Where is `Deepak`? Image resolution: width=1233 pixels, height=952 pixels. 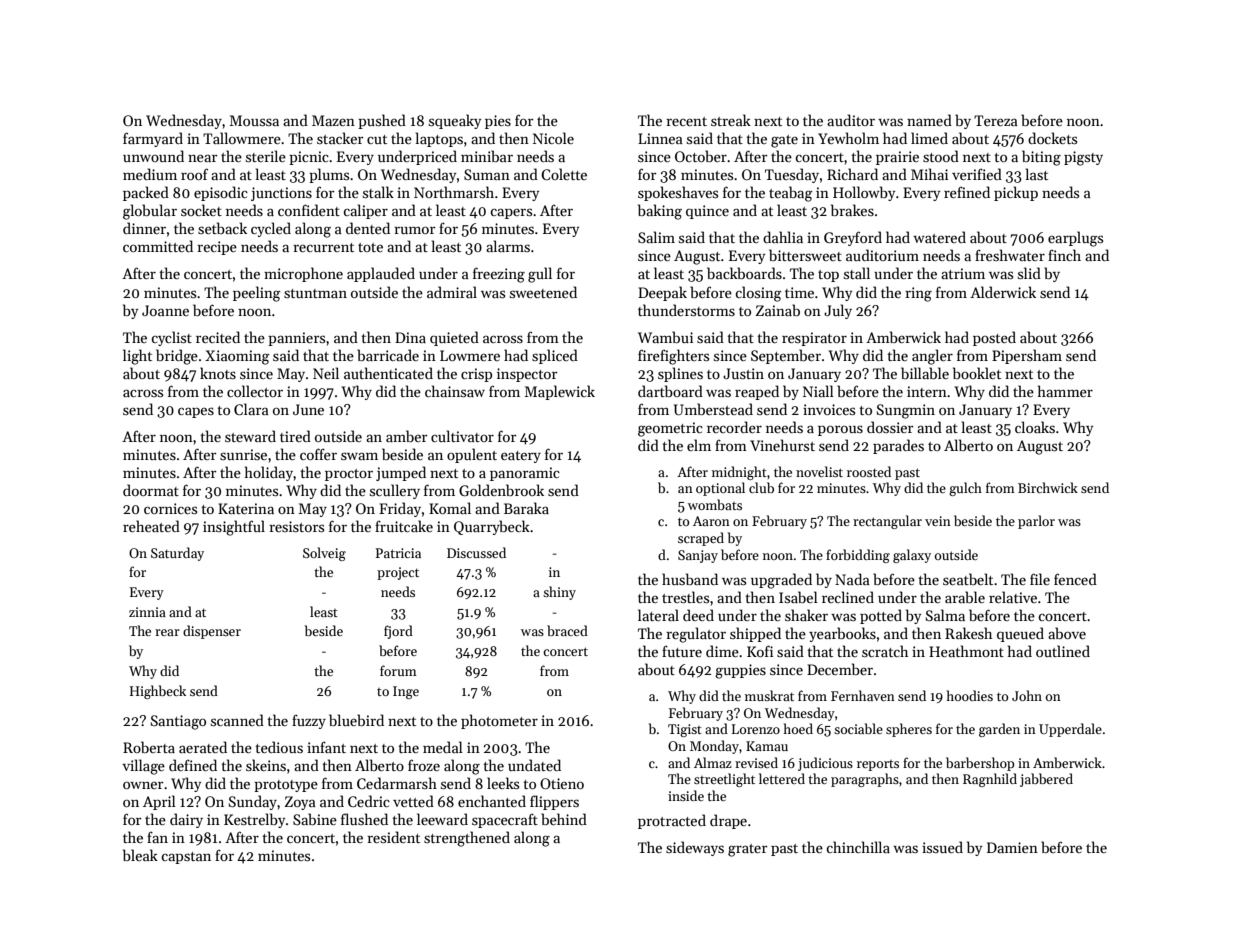
Deepak is located at coordinates (662, 293).
